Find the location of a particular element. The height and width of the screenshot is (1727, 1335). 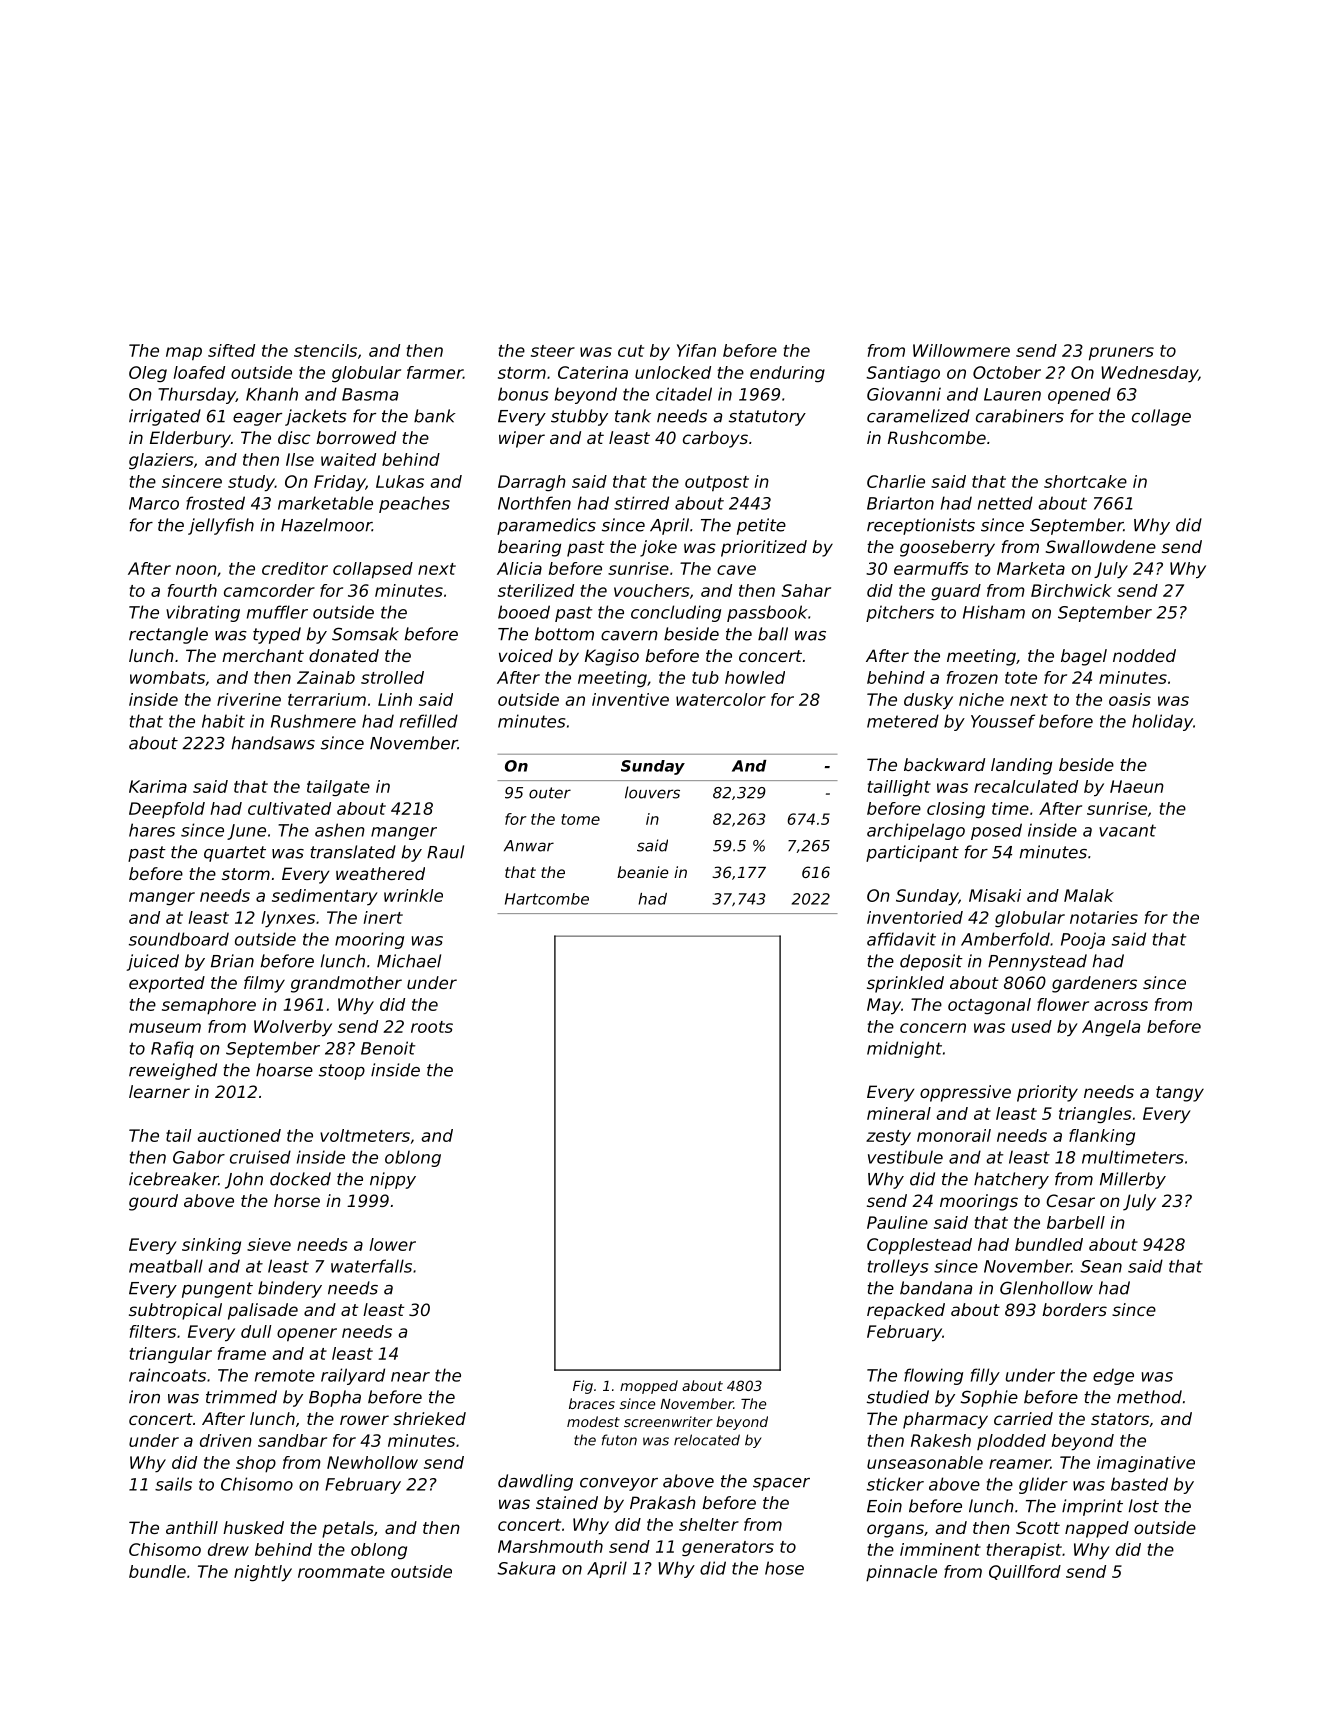

hares is located at coordinates (152, 830).
